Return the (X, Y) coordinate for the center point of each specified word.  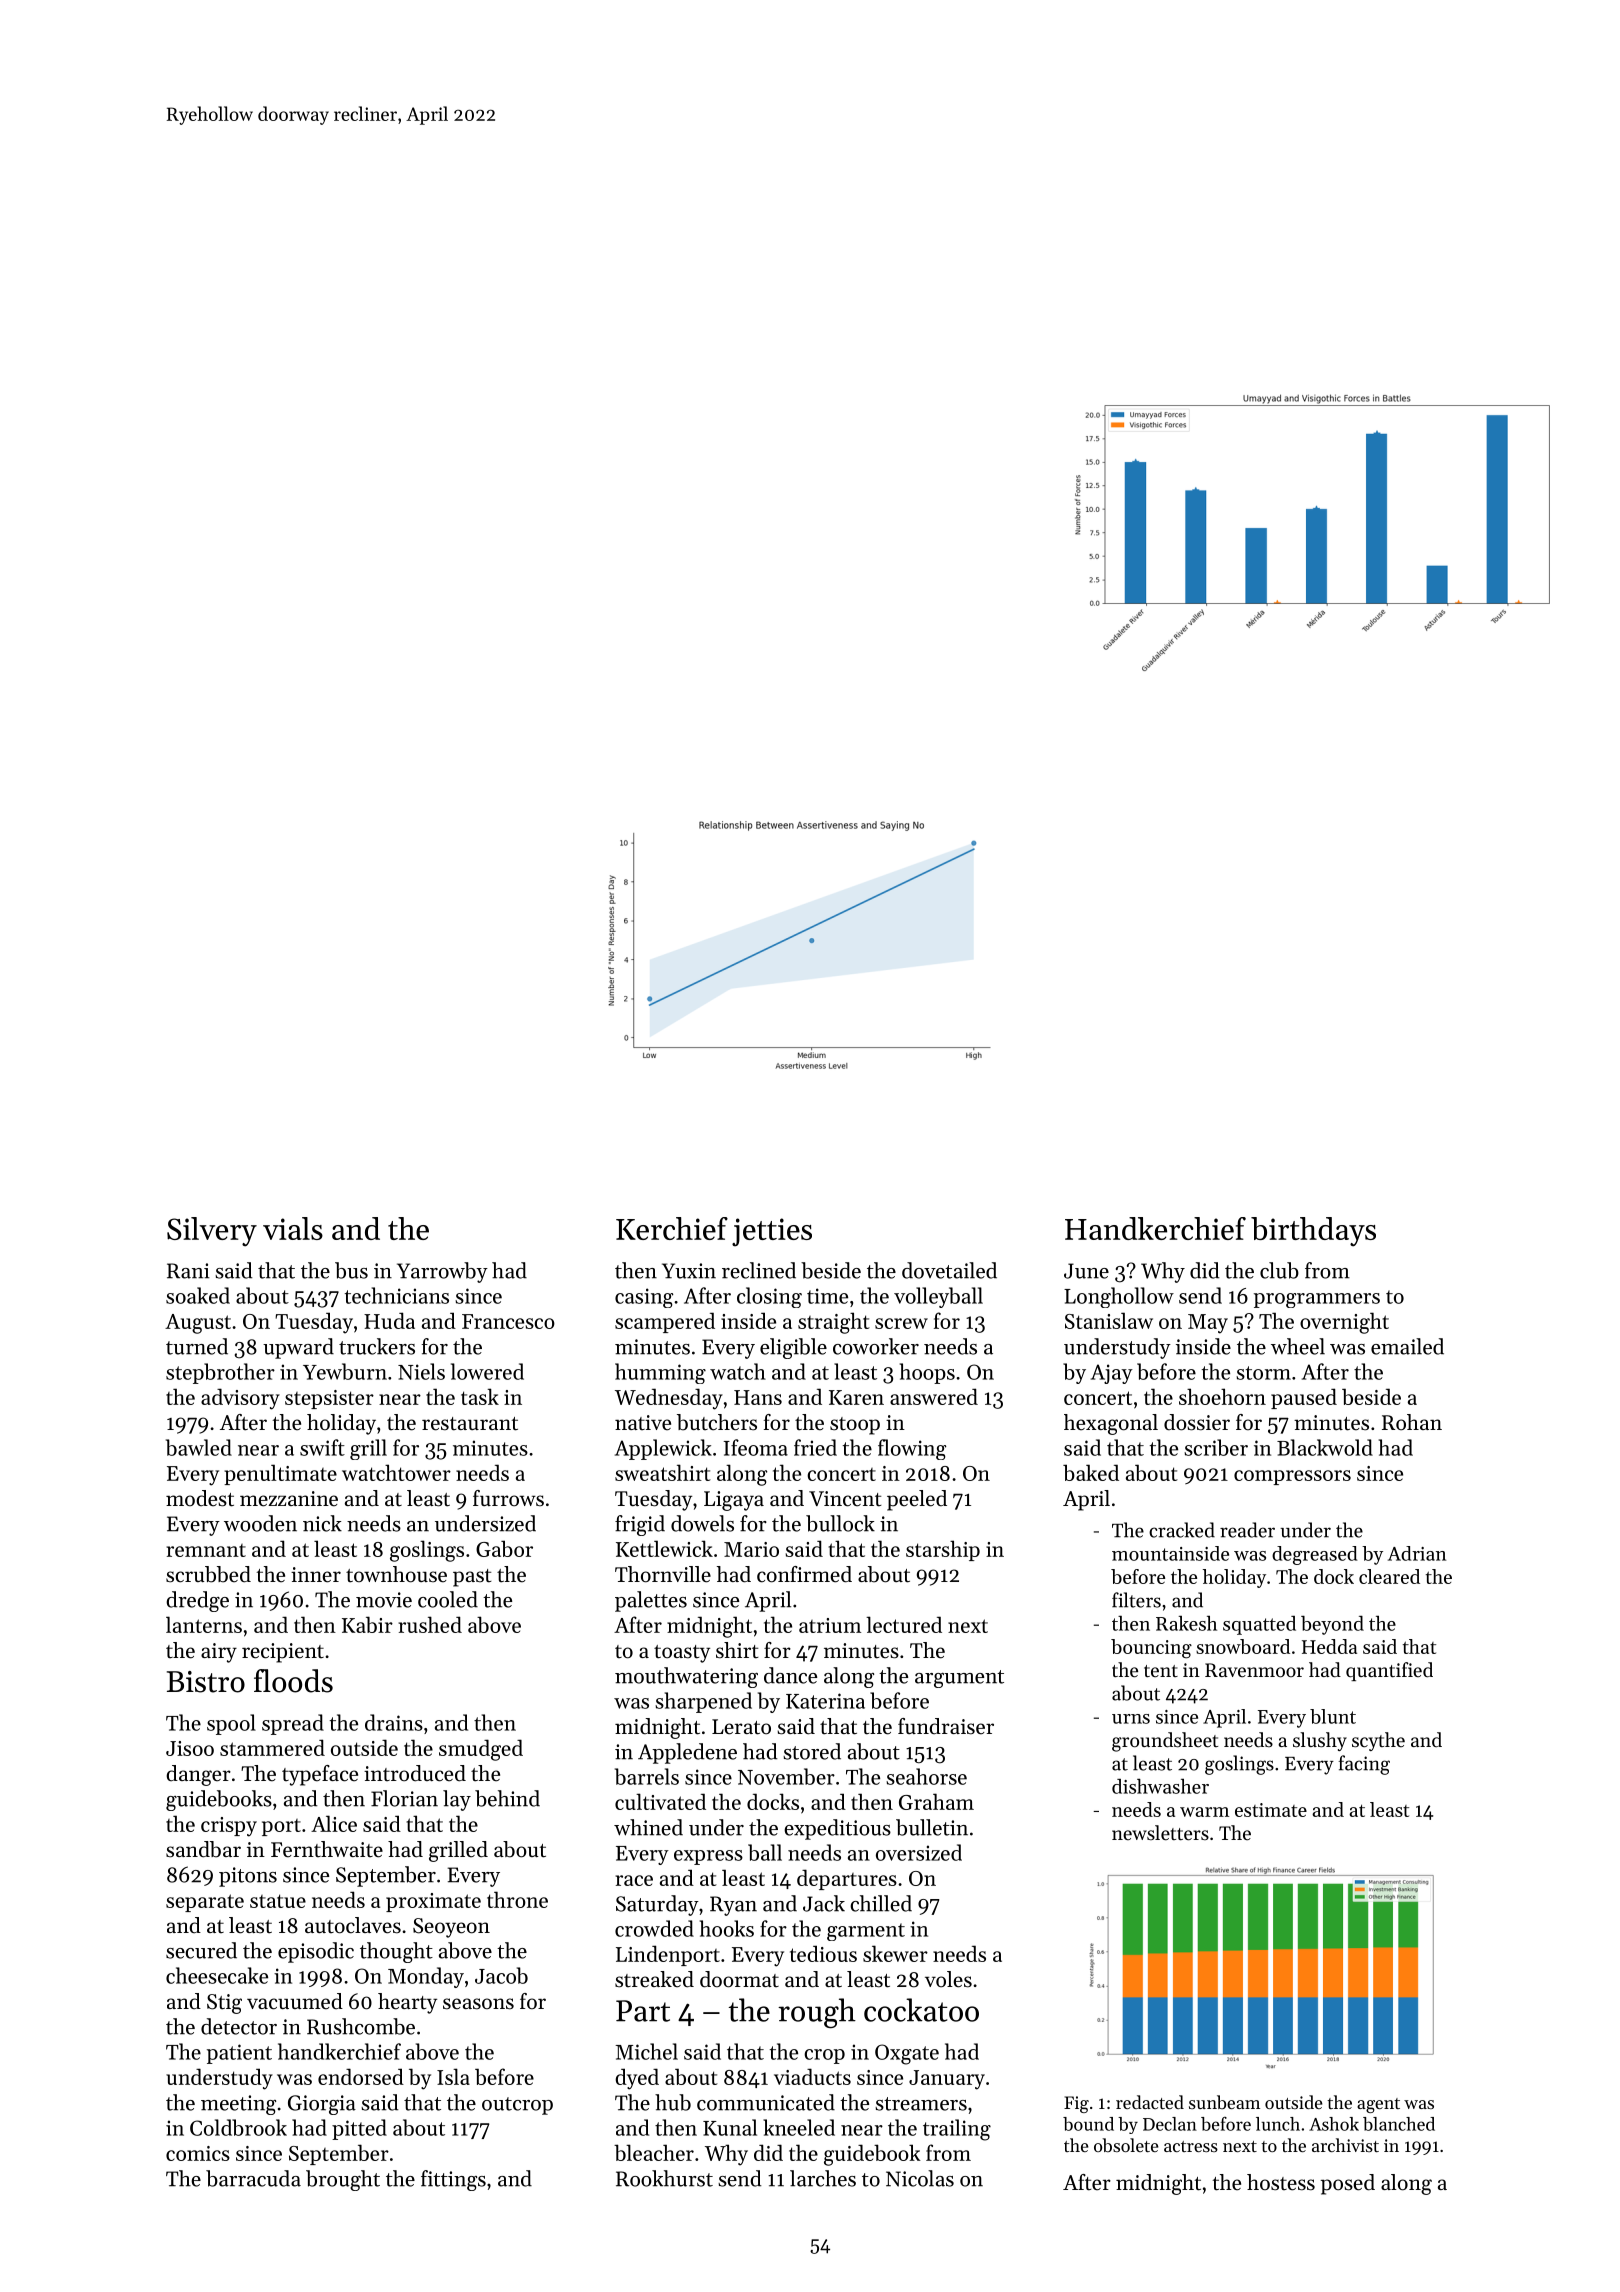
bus (351, 1270)
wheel (1298, 1346)
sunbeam (1224, 2102)
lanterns (204, 1624)
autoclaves (353, 1925)
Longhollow (1119, 1297)
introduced (415, 1773)
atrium (830, 1625)
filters (1136, 1600)
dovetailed (949, 1270)
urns (1131, 1719)
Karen (856, 1397)
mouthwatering (686, 1677)
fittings (453, 2180)
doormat (739, 1979)
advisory (240, 1399)
